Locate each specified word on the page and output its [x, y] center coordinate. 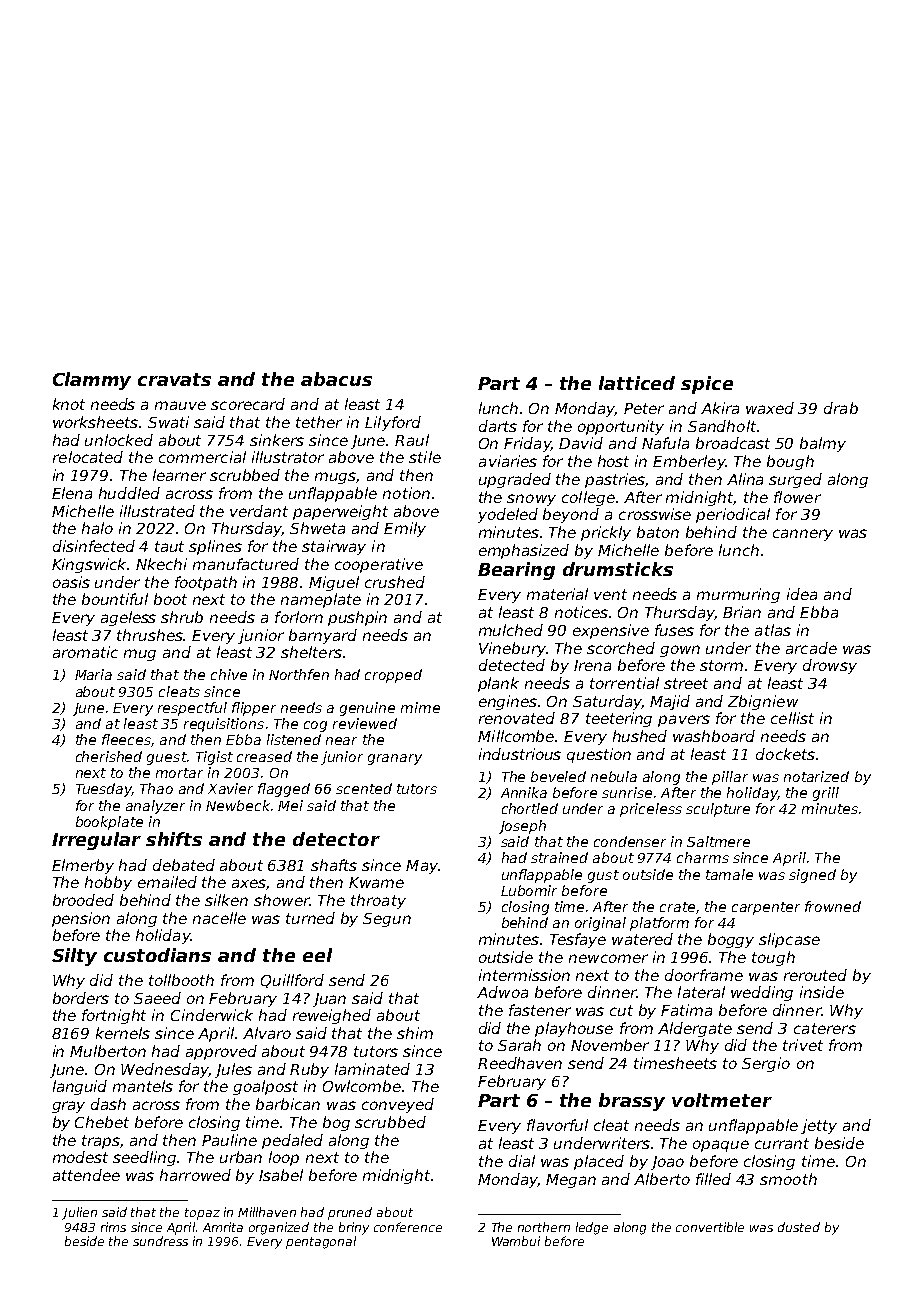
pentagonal [321, 1242]
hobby [108, 883]
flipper [254, 709]
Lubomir [529, 890]
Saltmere [718, 841]
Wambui [516, 1241]
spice [707, 385]
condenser [630, 841]
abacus [336, 379]
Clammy [92, 381]
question [599, 755]
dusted [799, 1227]
